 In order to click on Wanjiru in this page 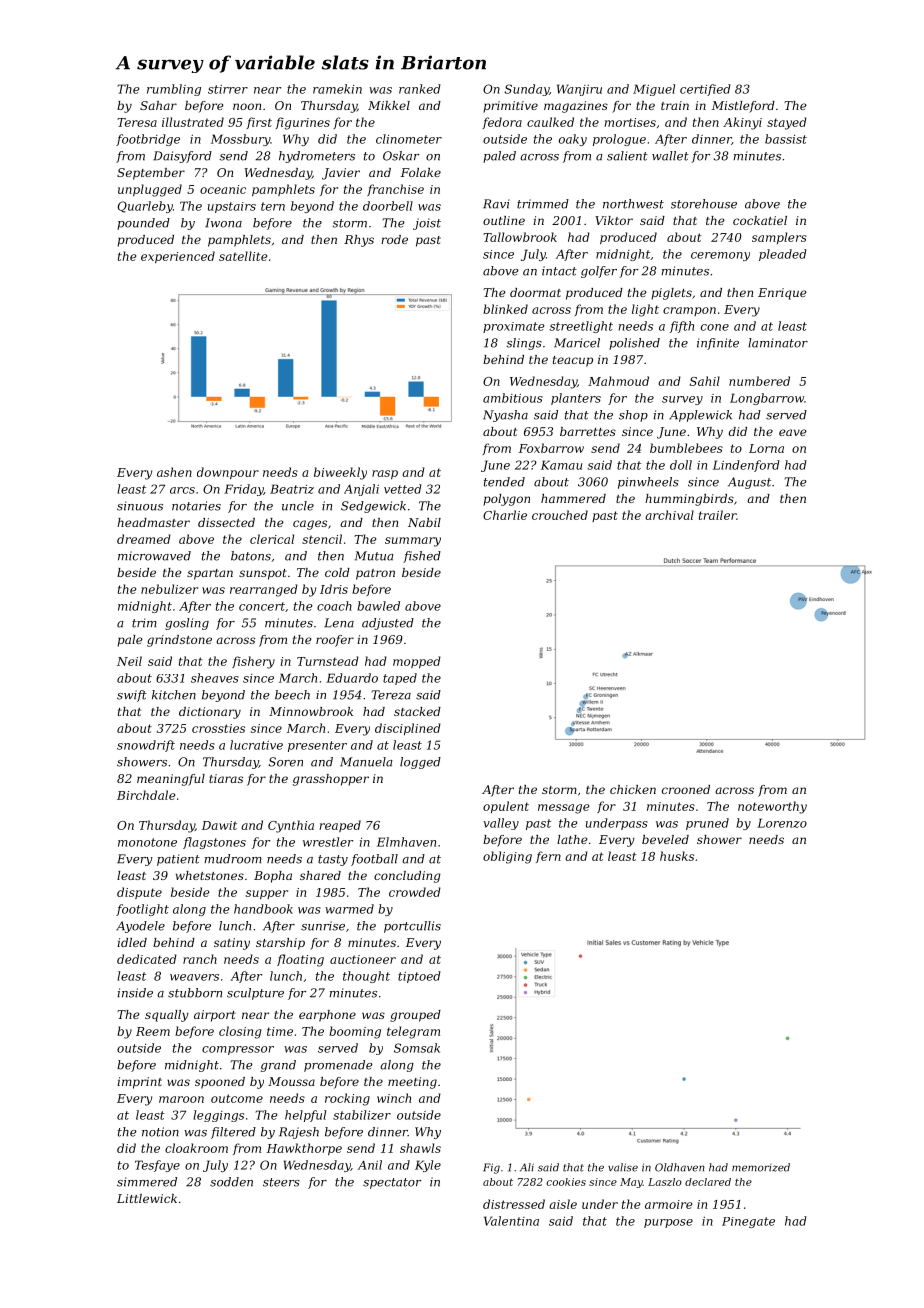, I will do `click(579, 90)`.
